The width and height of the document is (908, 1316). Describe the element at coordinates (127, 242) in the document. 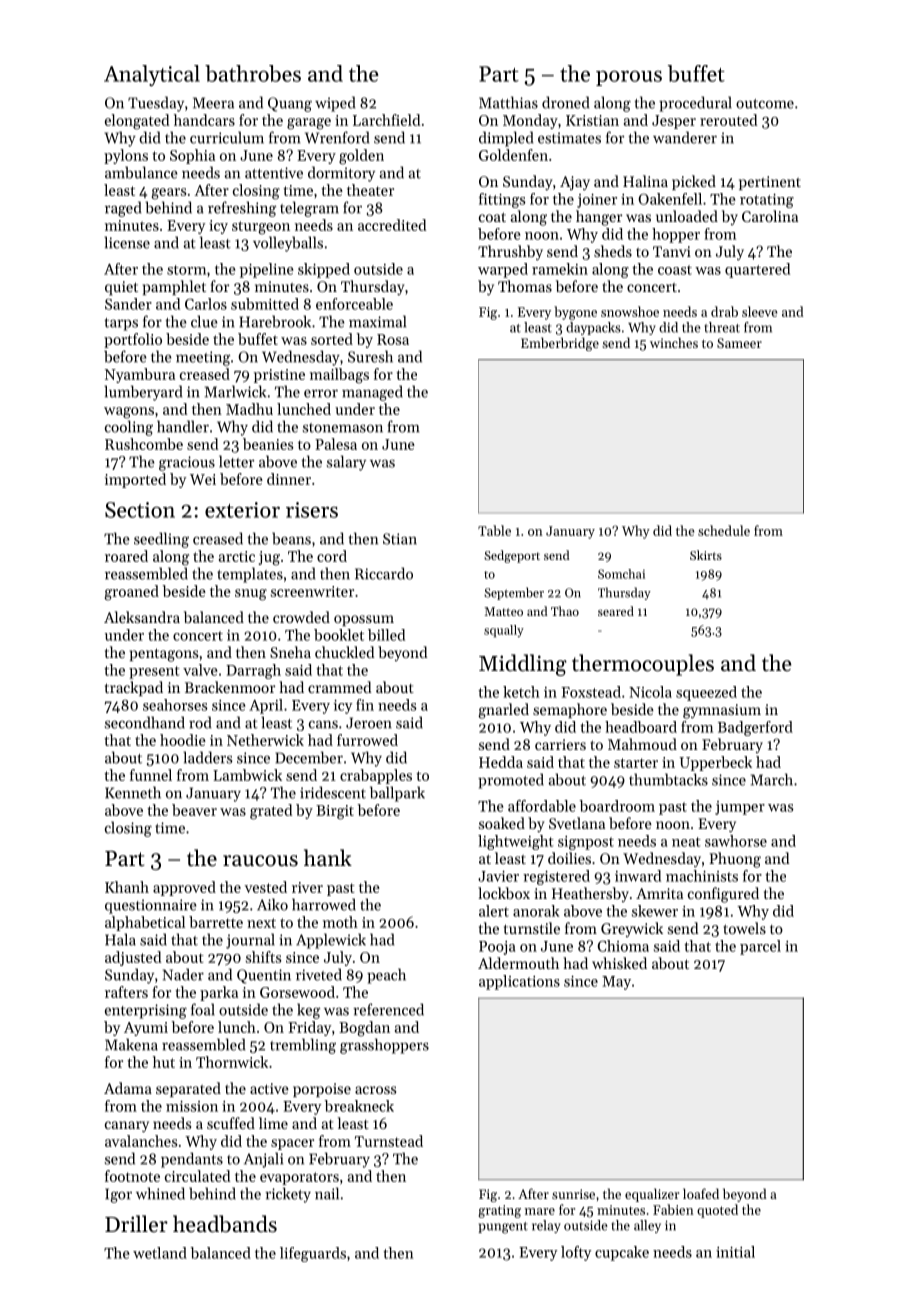

I see `license` at that location.
